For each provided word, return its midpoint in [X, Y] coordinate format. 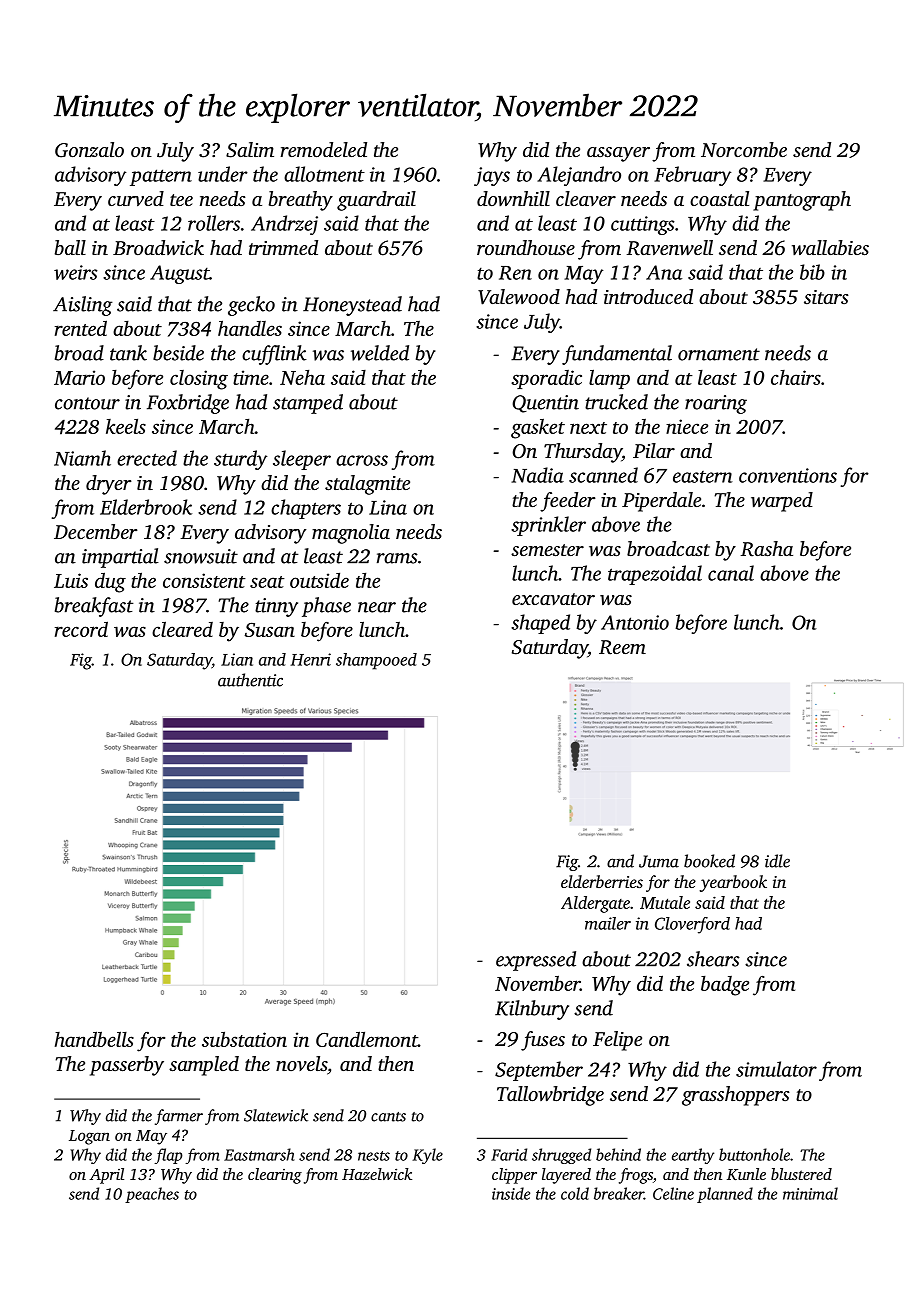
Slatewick [276, 1115]
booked [709, 861]
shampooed [376, 661]
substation [244, 1039]
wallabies [830, 247]
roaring [716, 404]
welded [380, 353]
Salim [250, 150]
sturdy [240, 460]
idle [777, 861]
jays [492, 176]
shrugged [561, 1156]
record [81, 629]
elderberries [602, 881]
